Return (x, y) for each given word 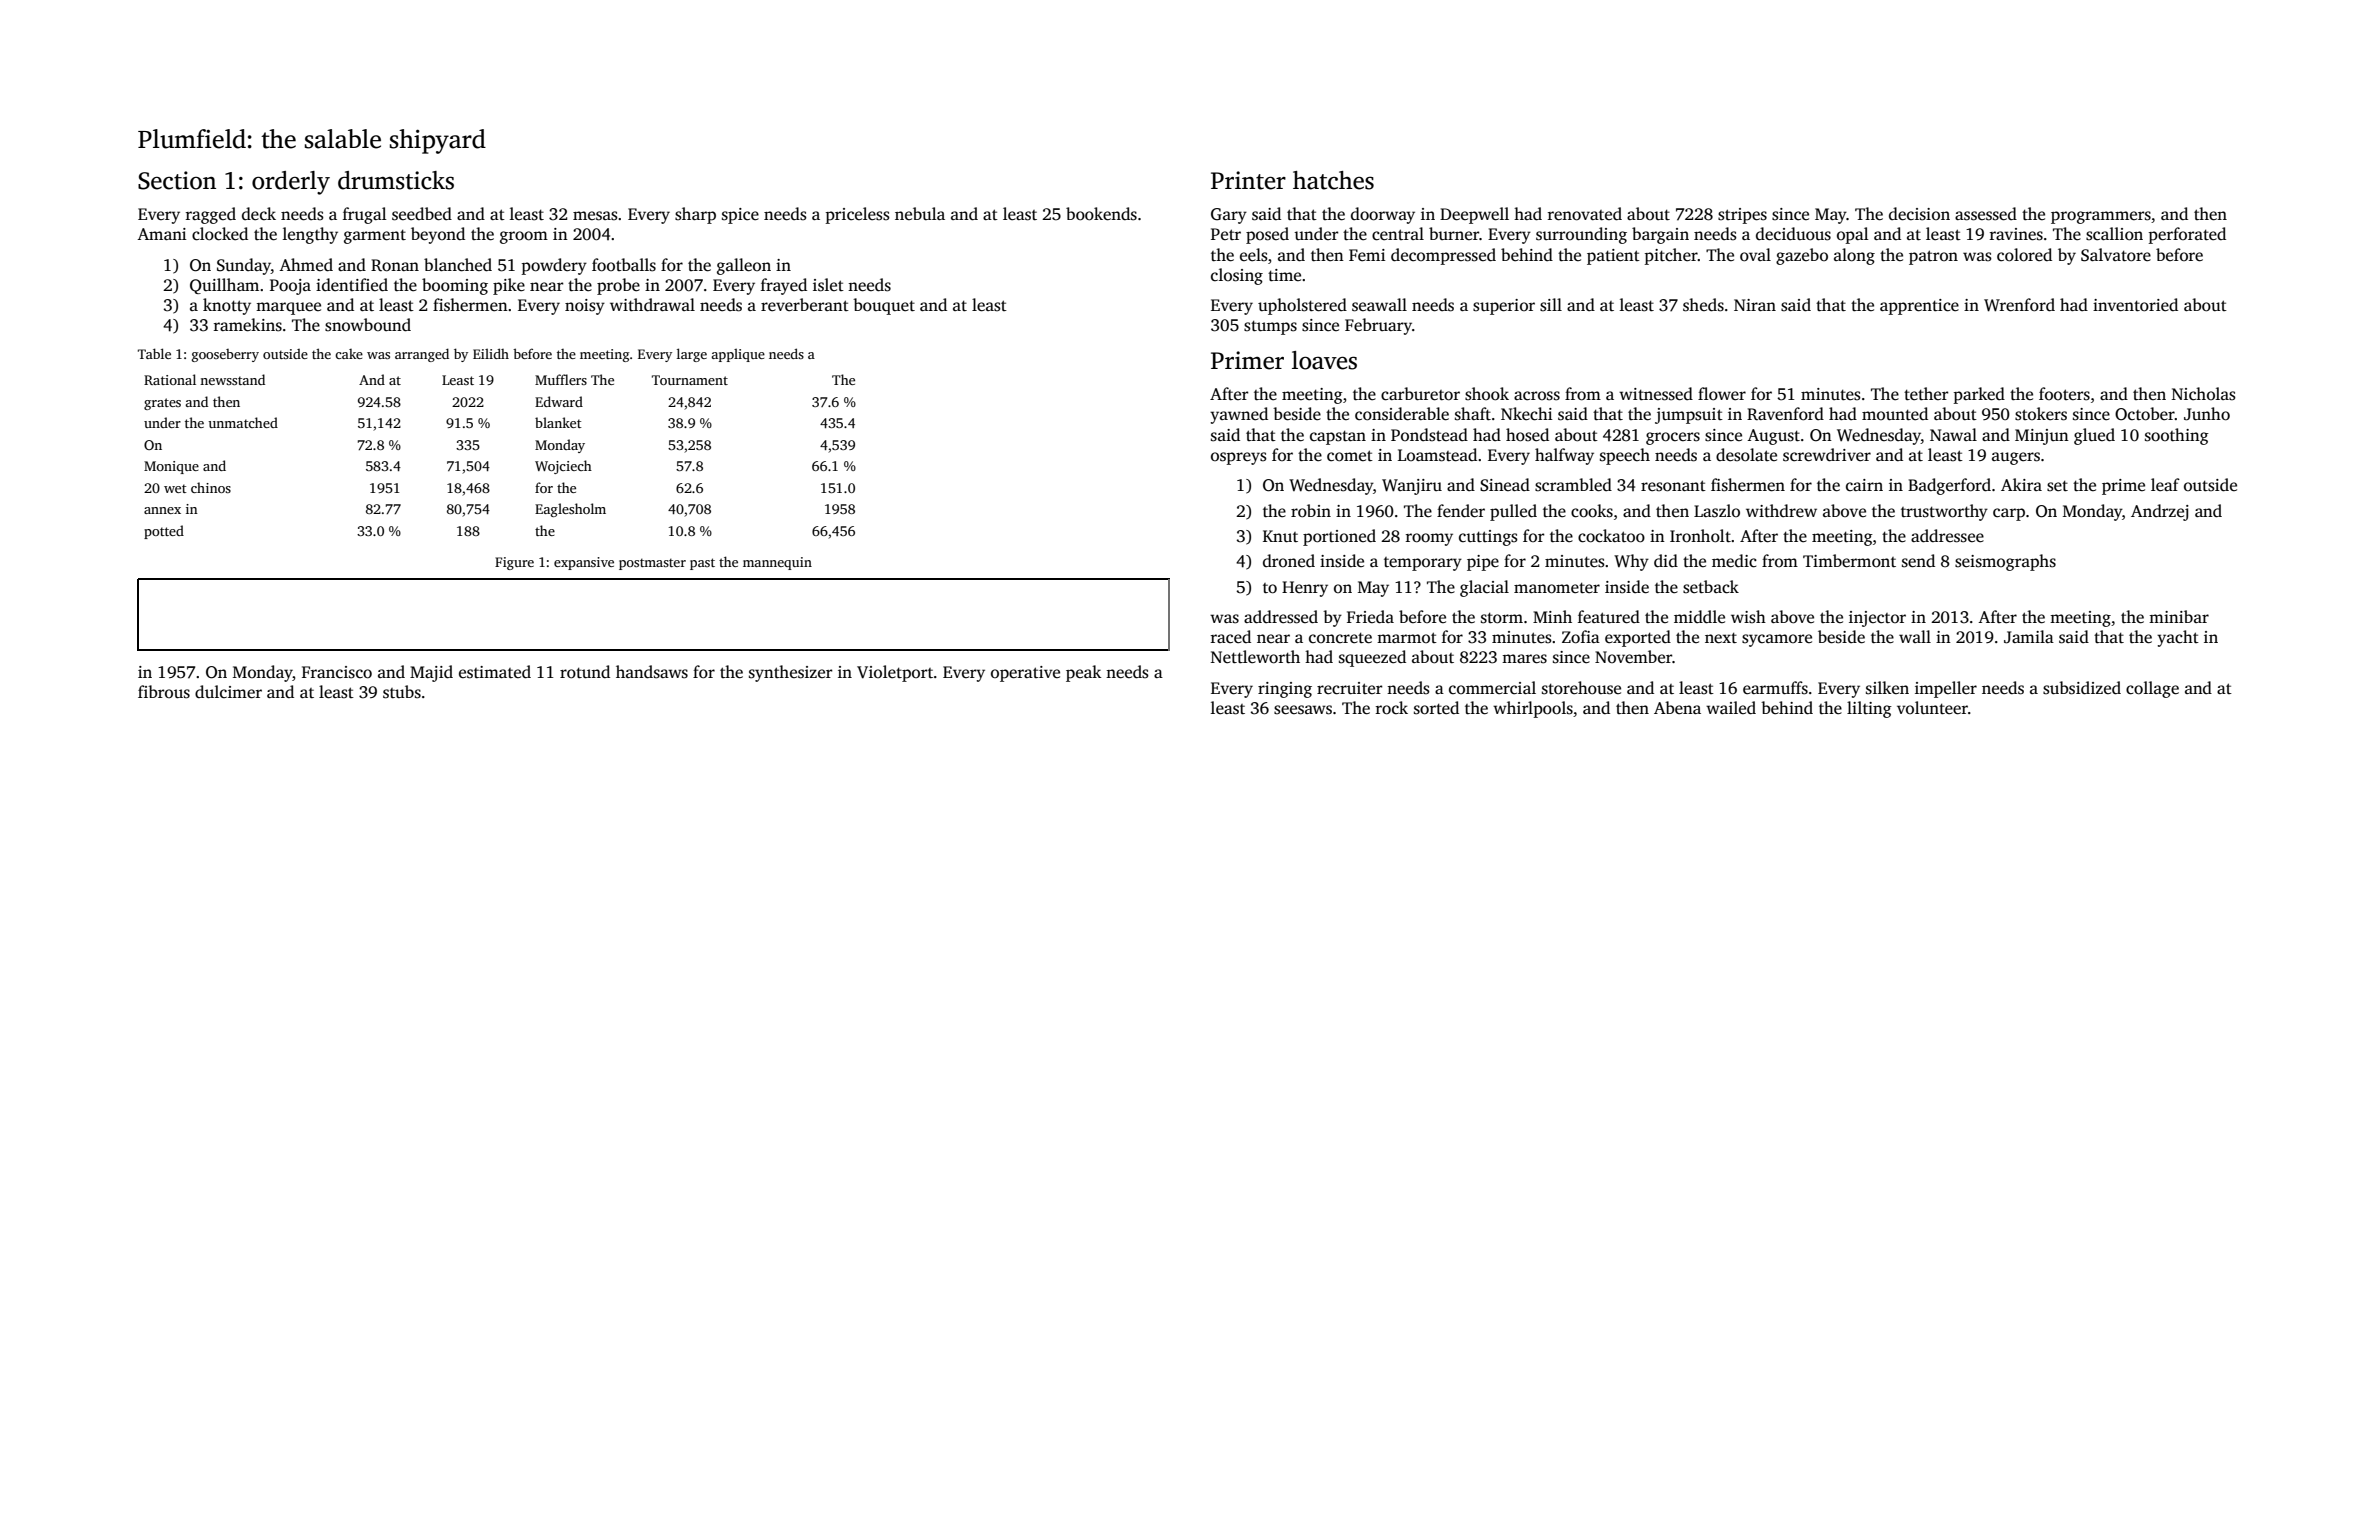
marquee (288, 308)
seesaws (1303, 710)
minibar (2179, 616)
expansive (584, 563)
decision (1919, 214)
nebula (920, 213)
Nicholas (2204, 394)
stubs (402, 692)
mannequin (777, 563)
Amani (161, 234)
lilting (1869, 709)
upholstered (1302, 306)
